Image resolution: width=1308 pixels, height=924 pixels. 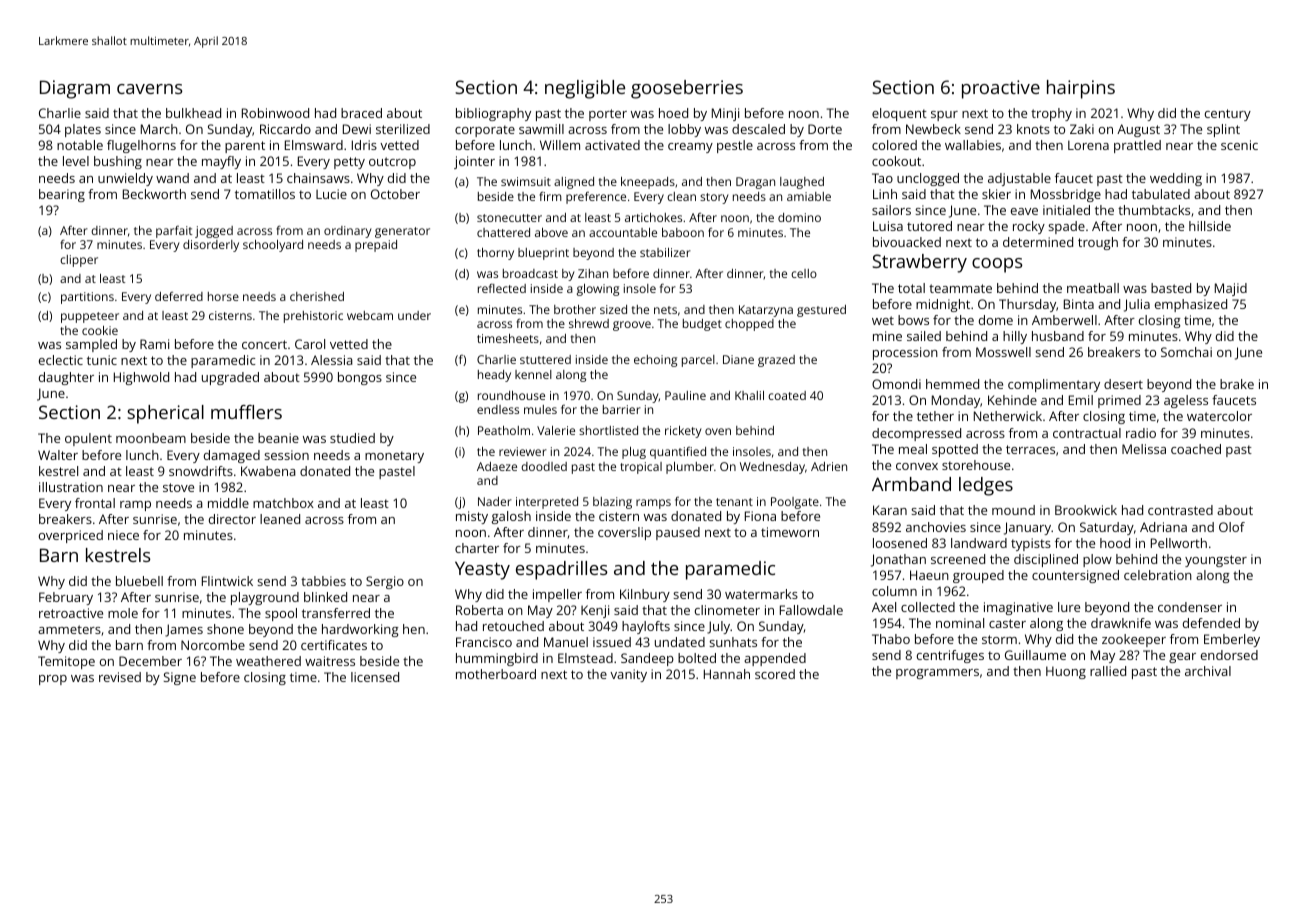 What do you see at coordinates (1066, 672) in the image?
I see `Huong` at bounding box center [1066, 672].
